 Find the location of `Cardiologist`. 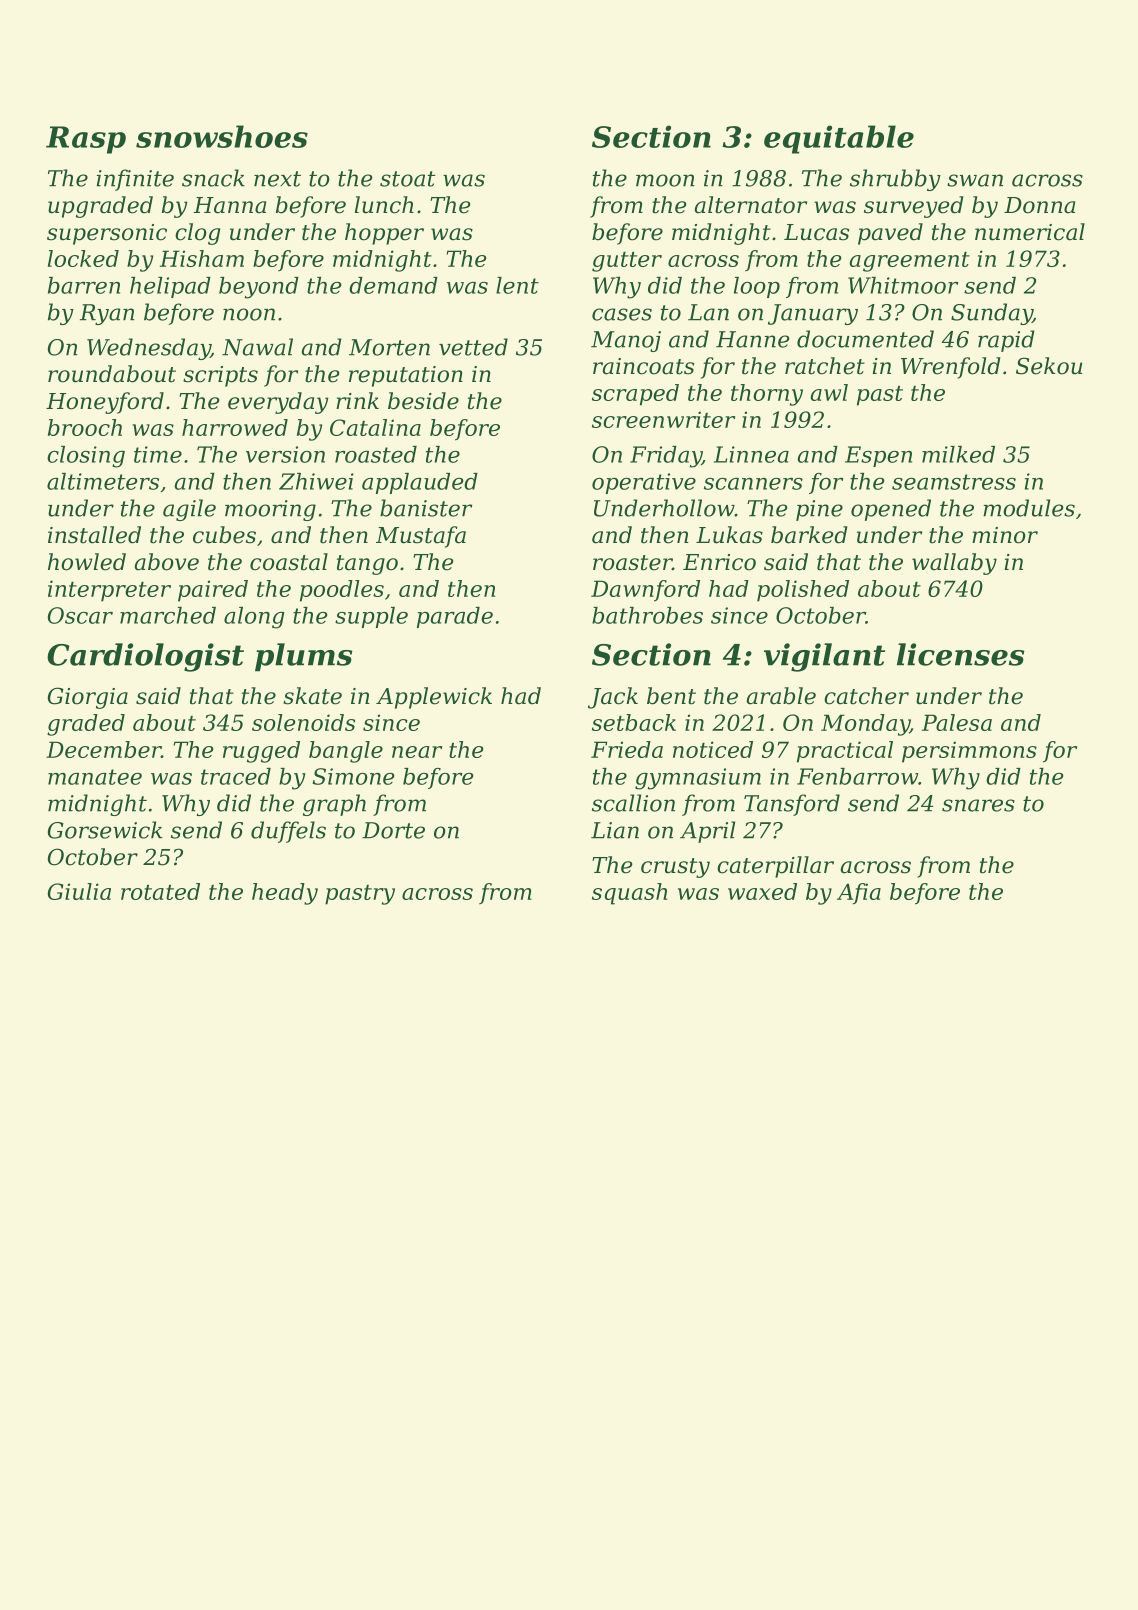

Cardiologist is located at coordinates (145, 657).
